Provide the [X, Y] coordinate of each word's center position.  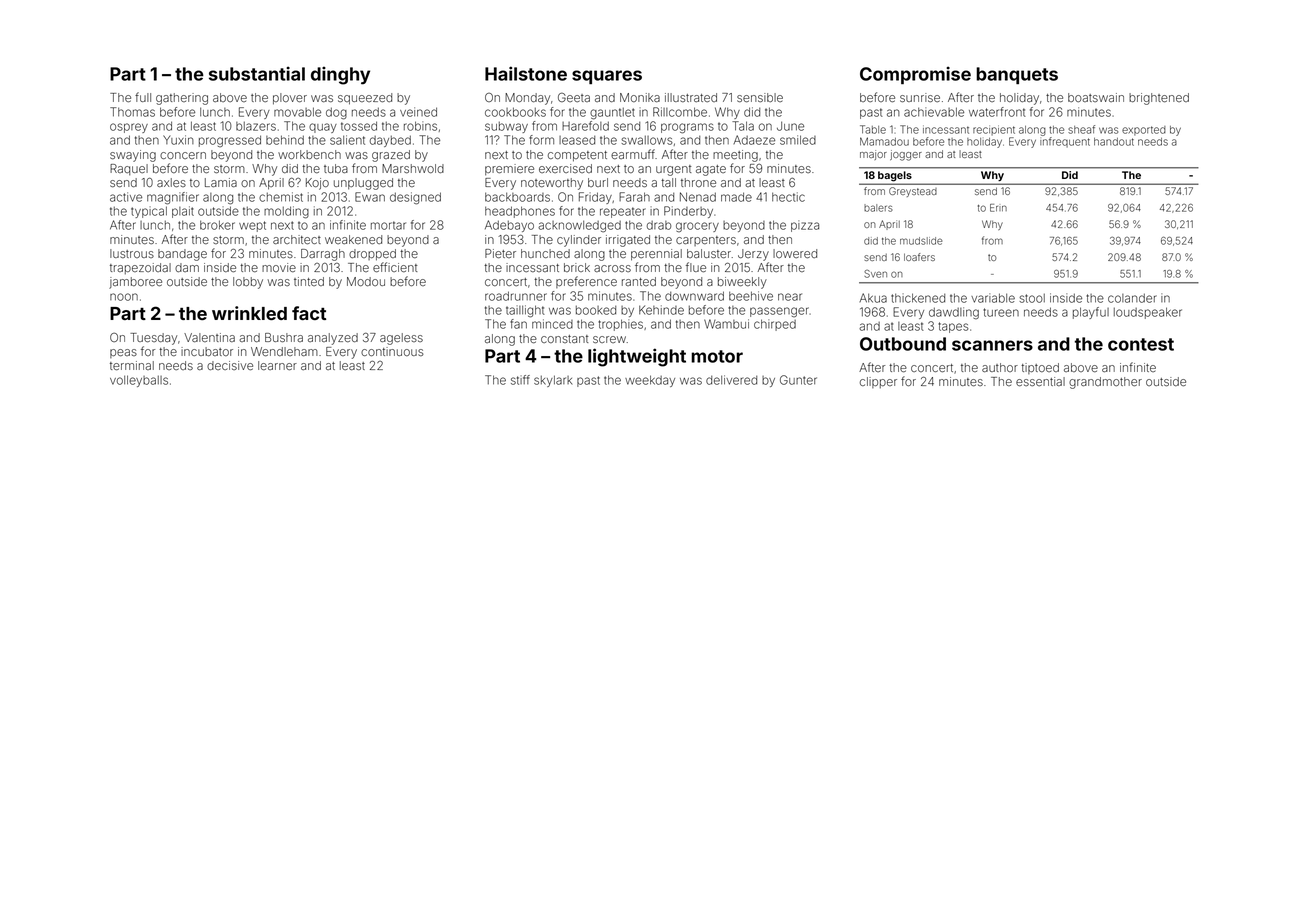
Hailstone [526, 73]
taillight [525, 311]
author [1000, 367]
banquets [1017, 75]
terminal [132, 365]
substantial [257, 73]
